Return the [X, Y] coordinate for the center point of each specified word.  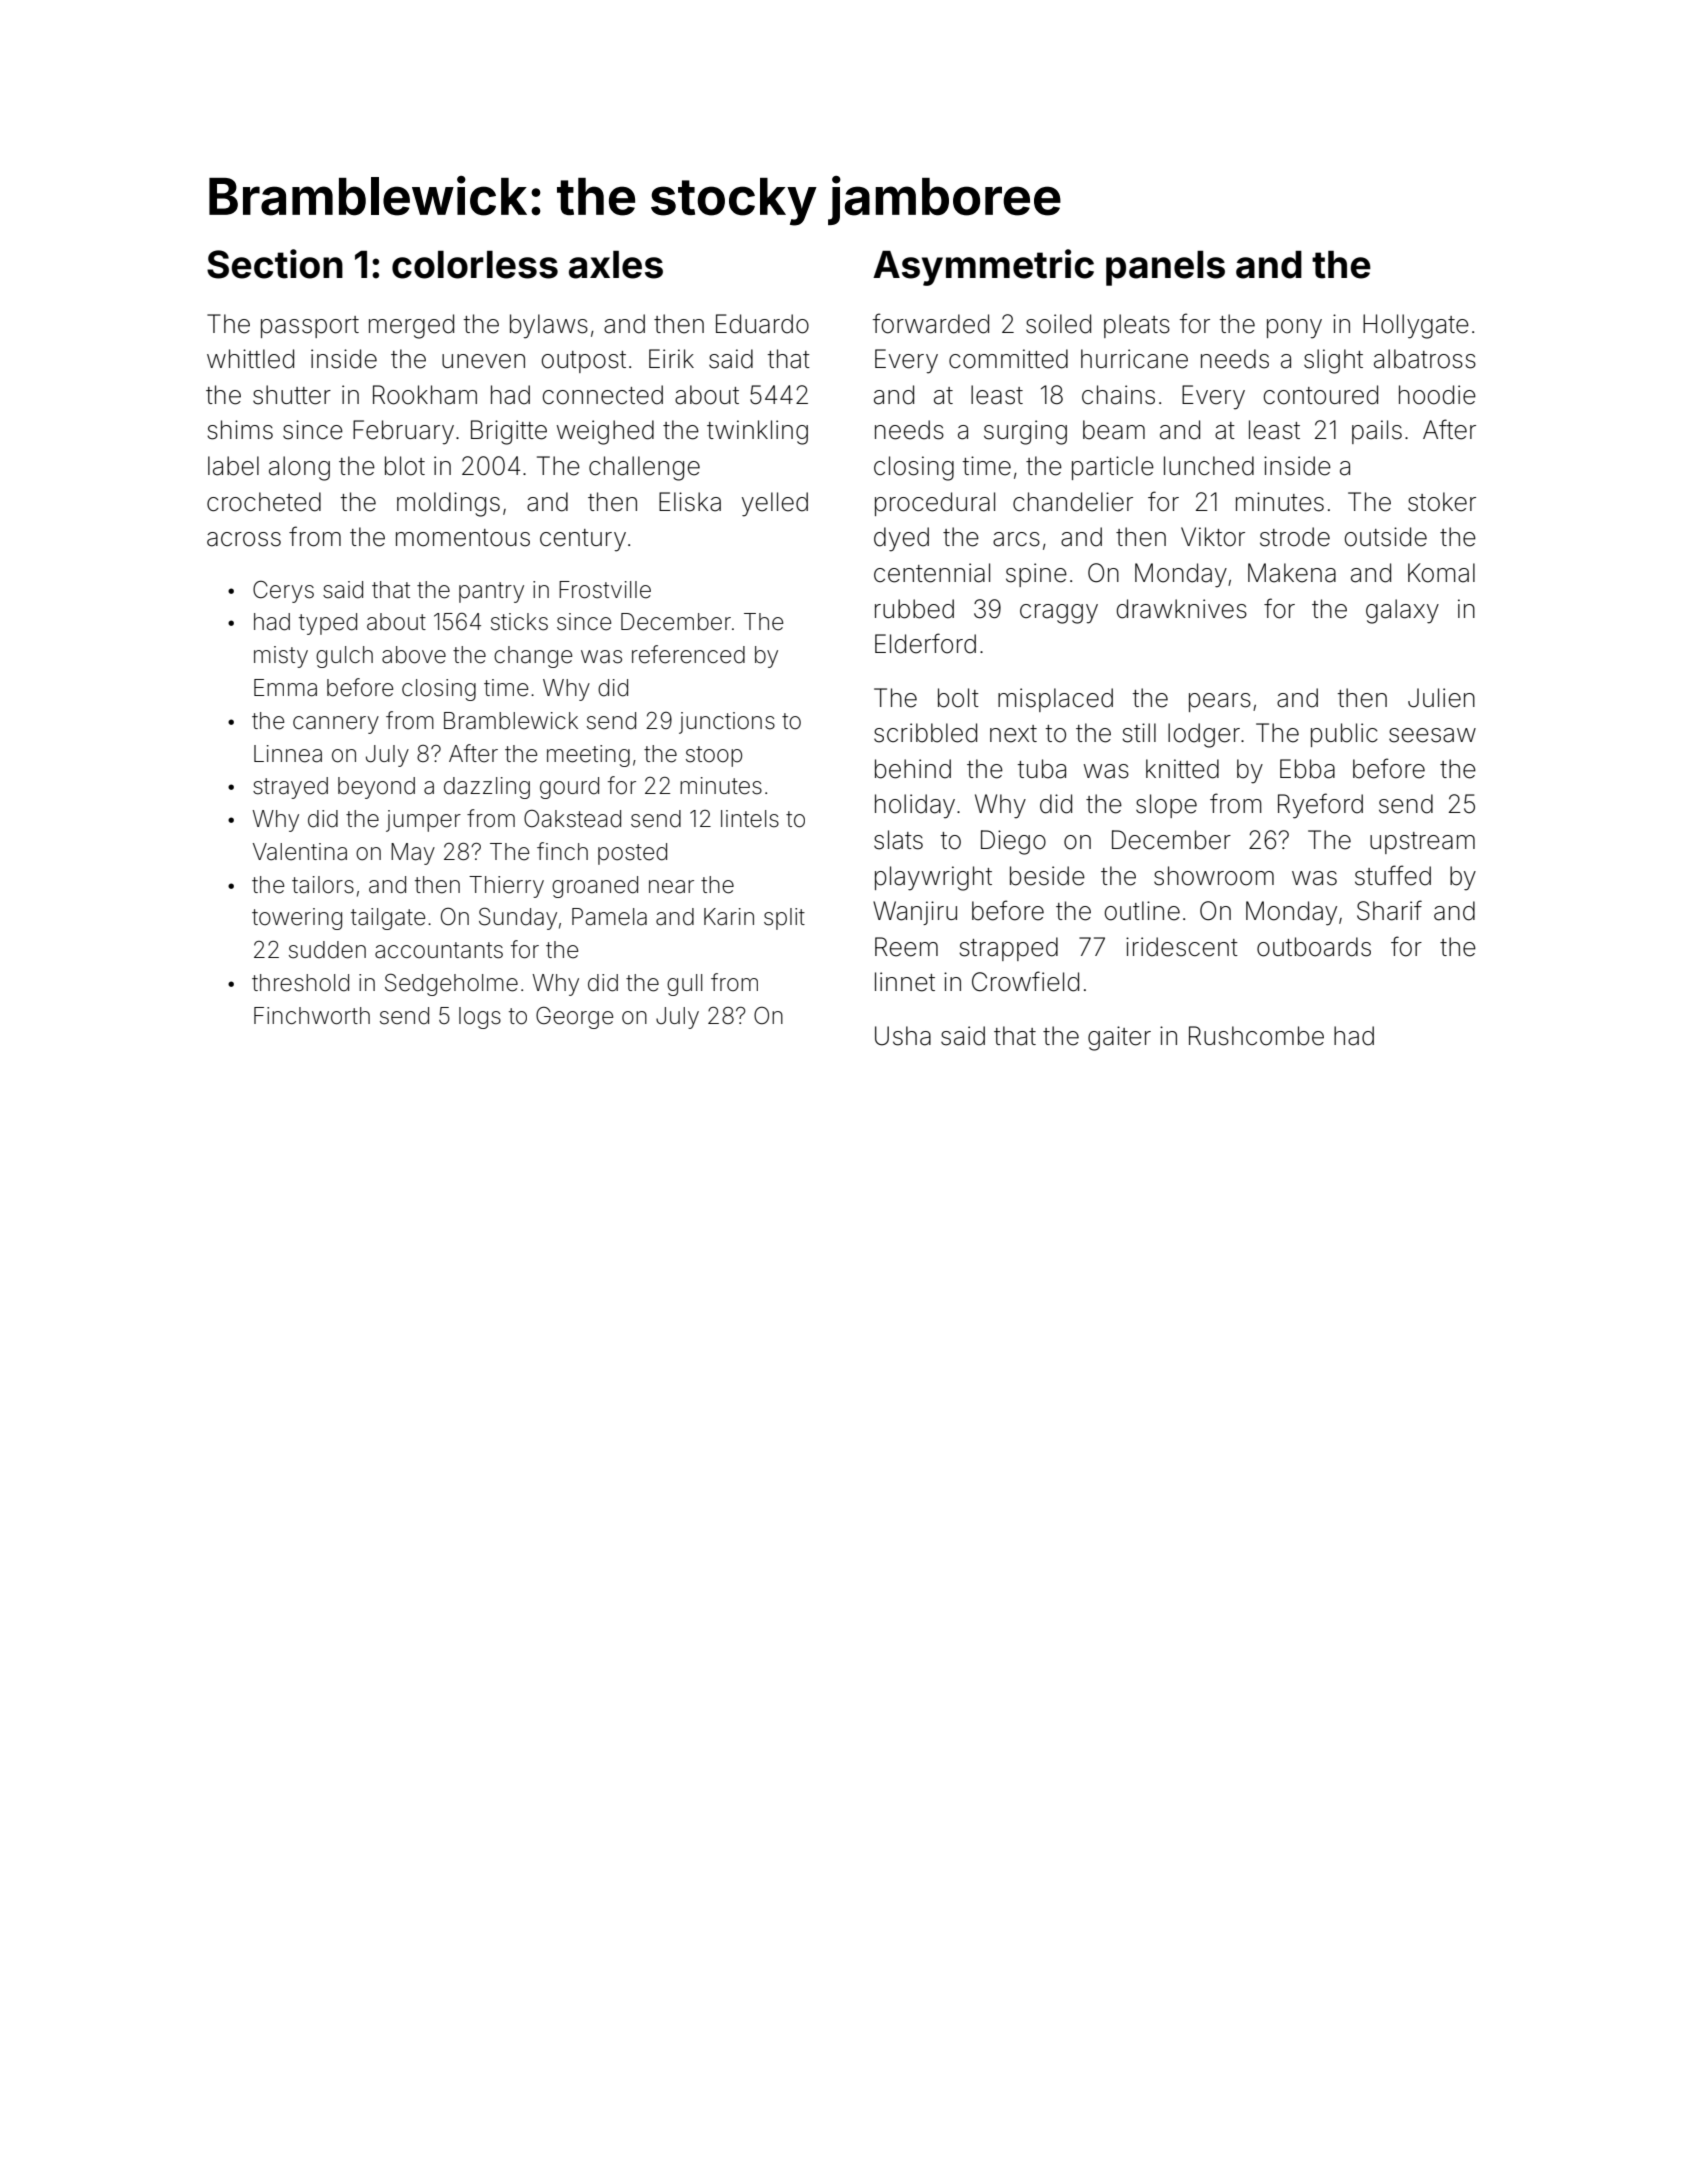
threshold [300, 983]
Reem [906, 947]
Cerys [283, 592]
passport [310, 327]
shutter [292, 395]
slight [1333, 361]
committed [1008, 359]
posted [632, 854]
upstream [1422, 843]
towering [297, 919]
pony [1294, 329]
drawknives [1182, 609]
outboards [1314, 947]
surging [1025, 432]
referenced [688, 654]
